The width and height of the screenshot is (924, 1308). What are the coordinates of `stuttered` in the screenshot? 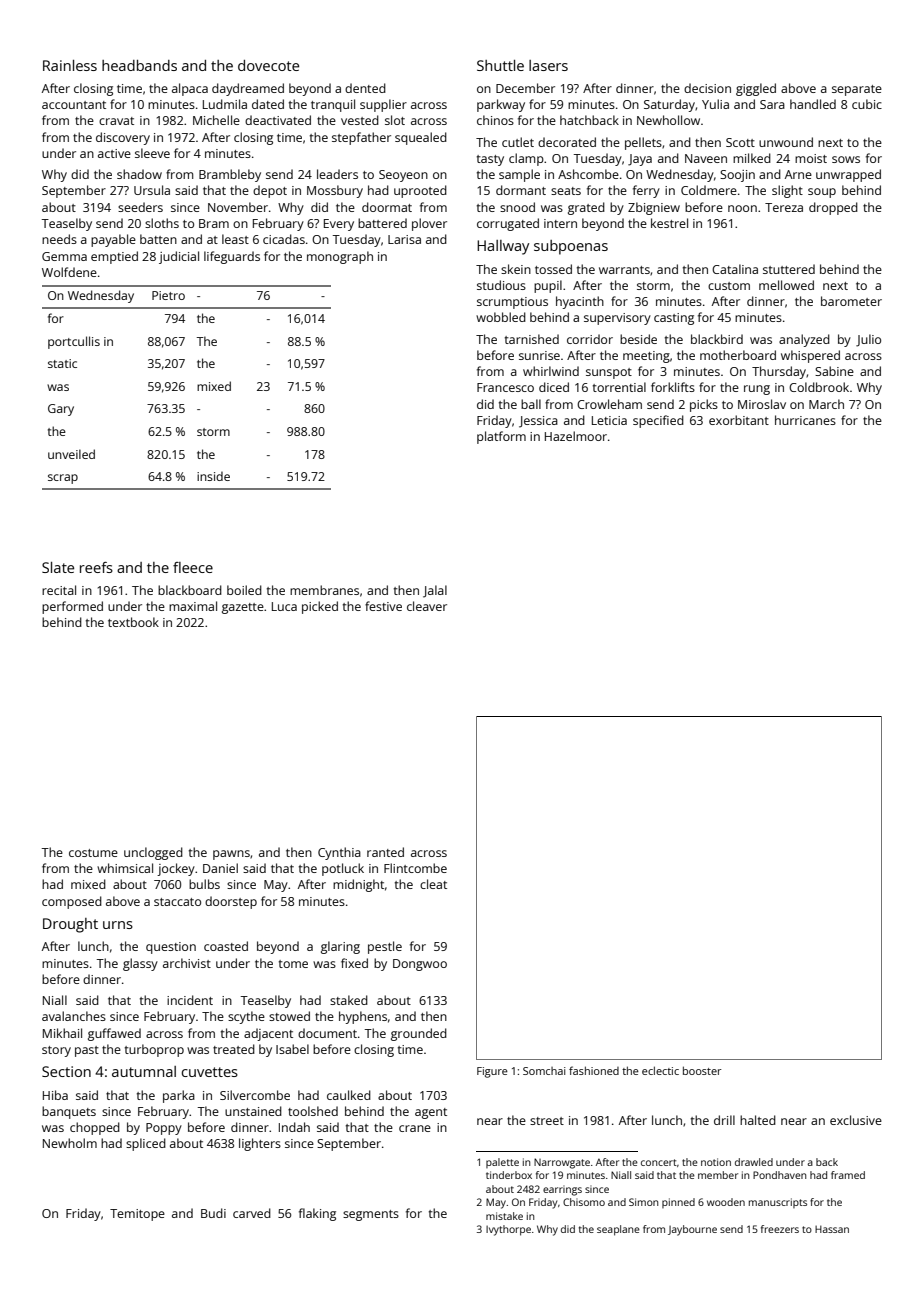 It's located at (789, 269).
